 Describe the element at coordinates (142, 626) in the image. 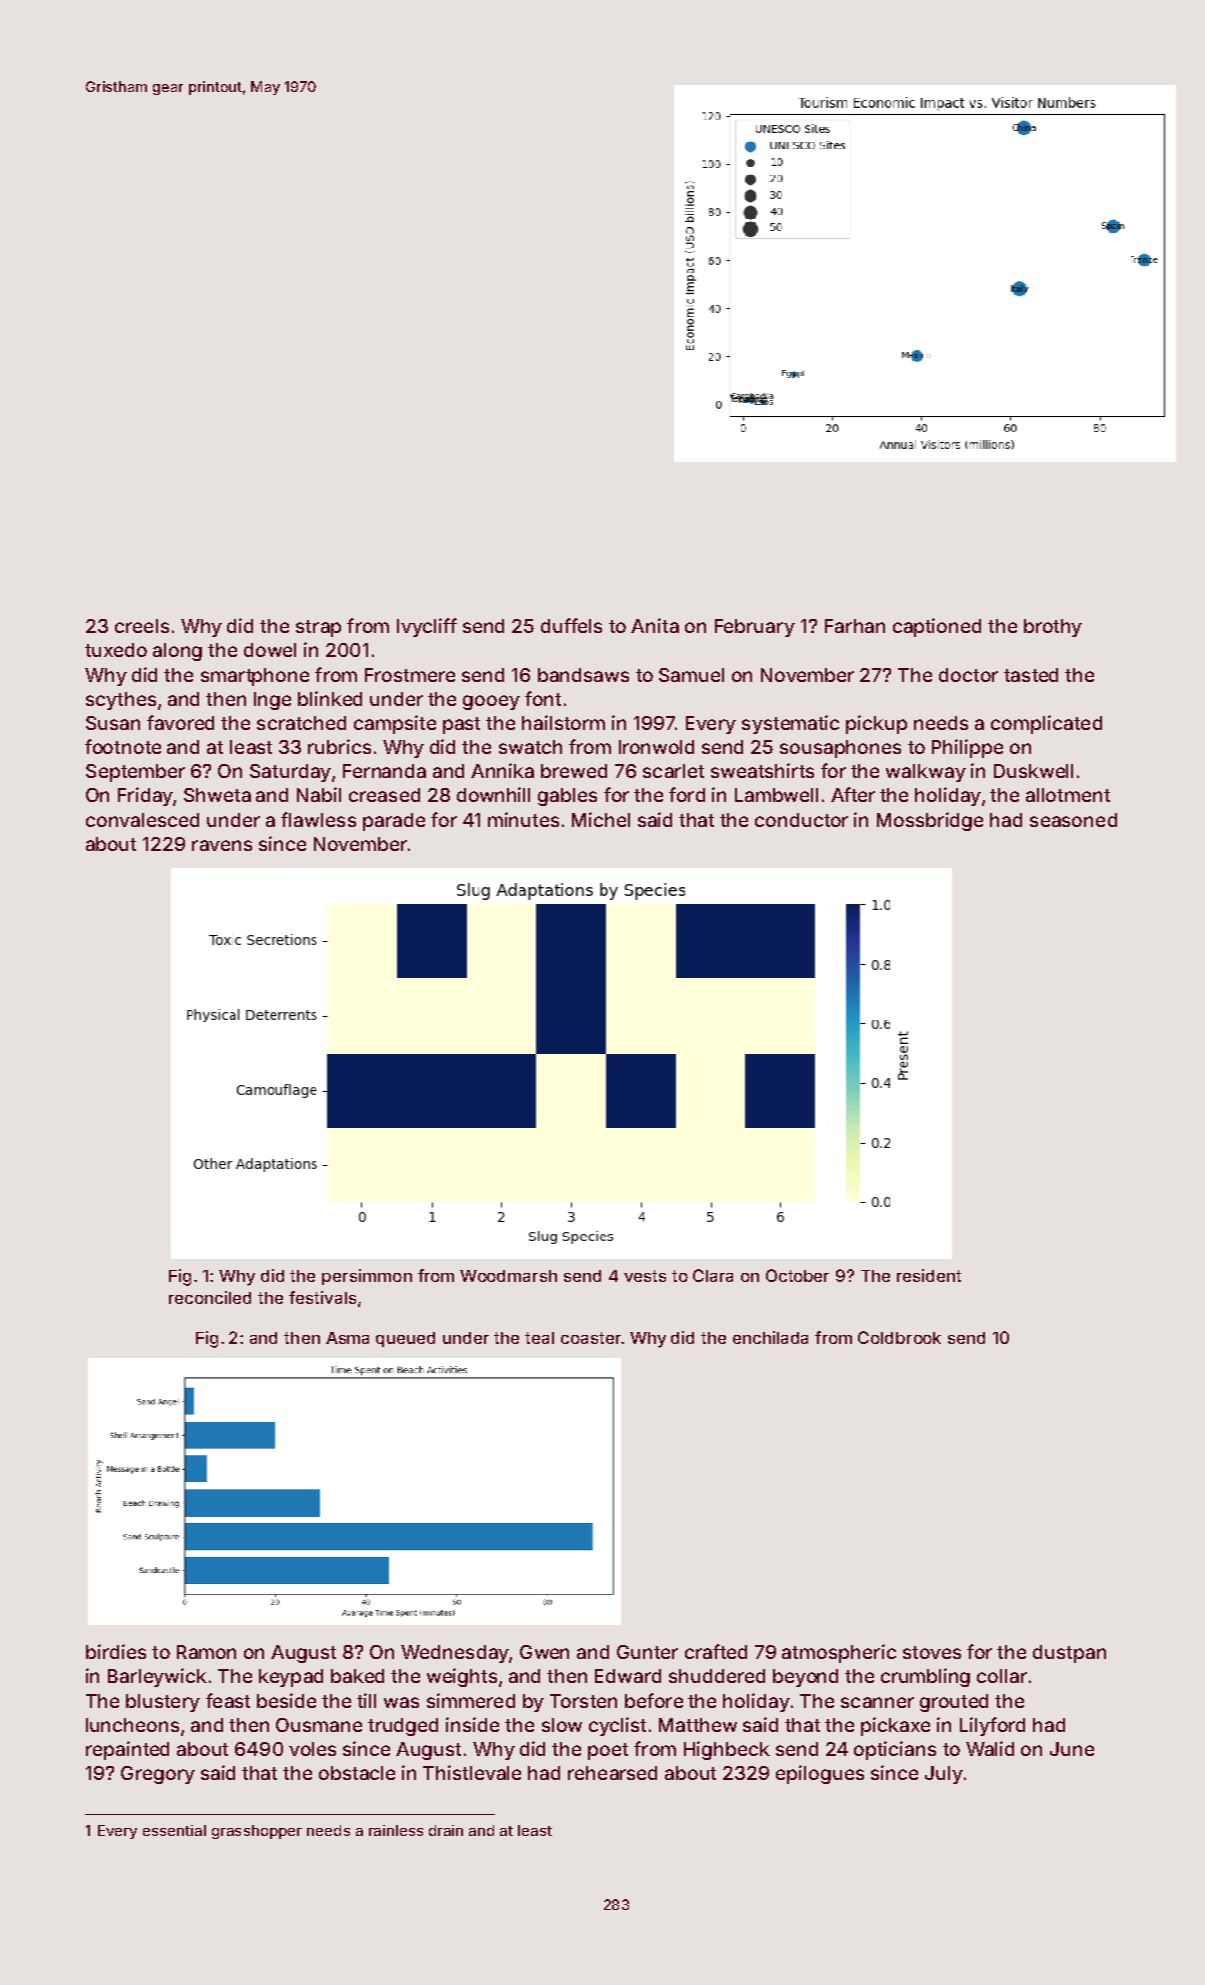

I see `creels` at that location.
